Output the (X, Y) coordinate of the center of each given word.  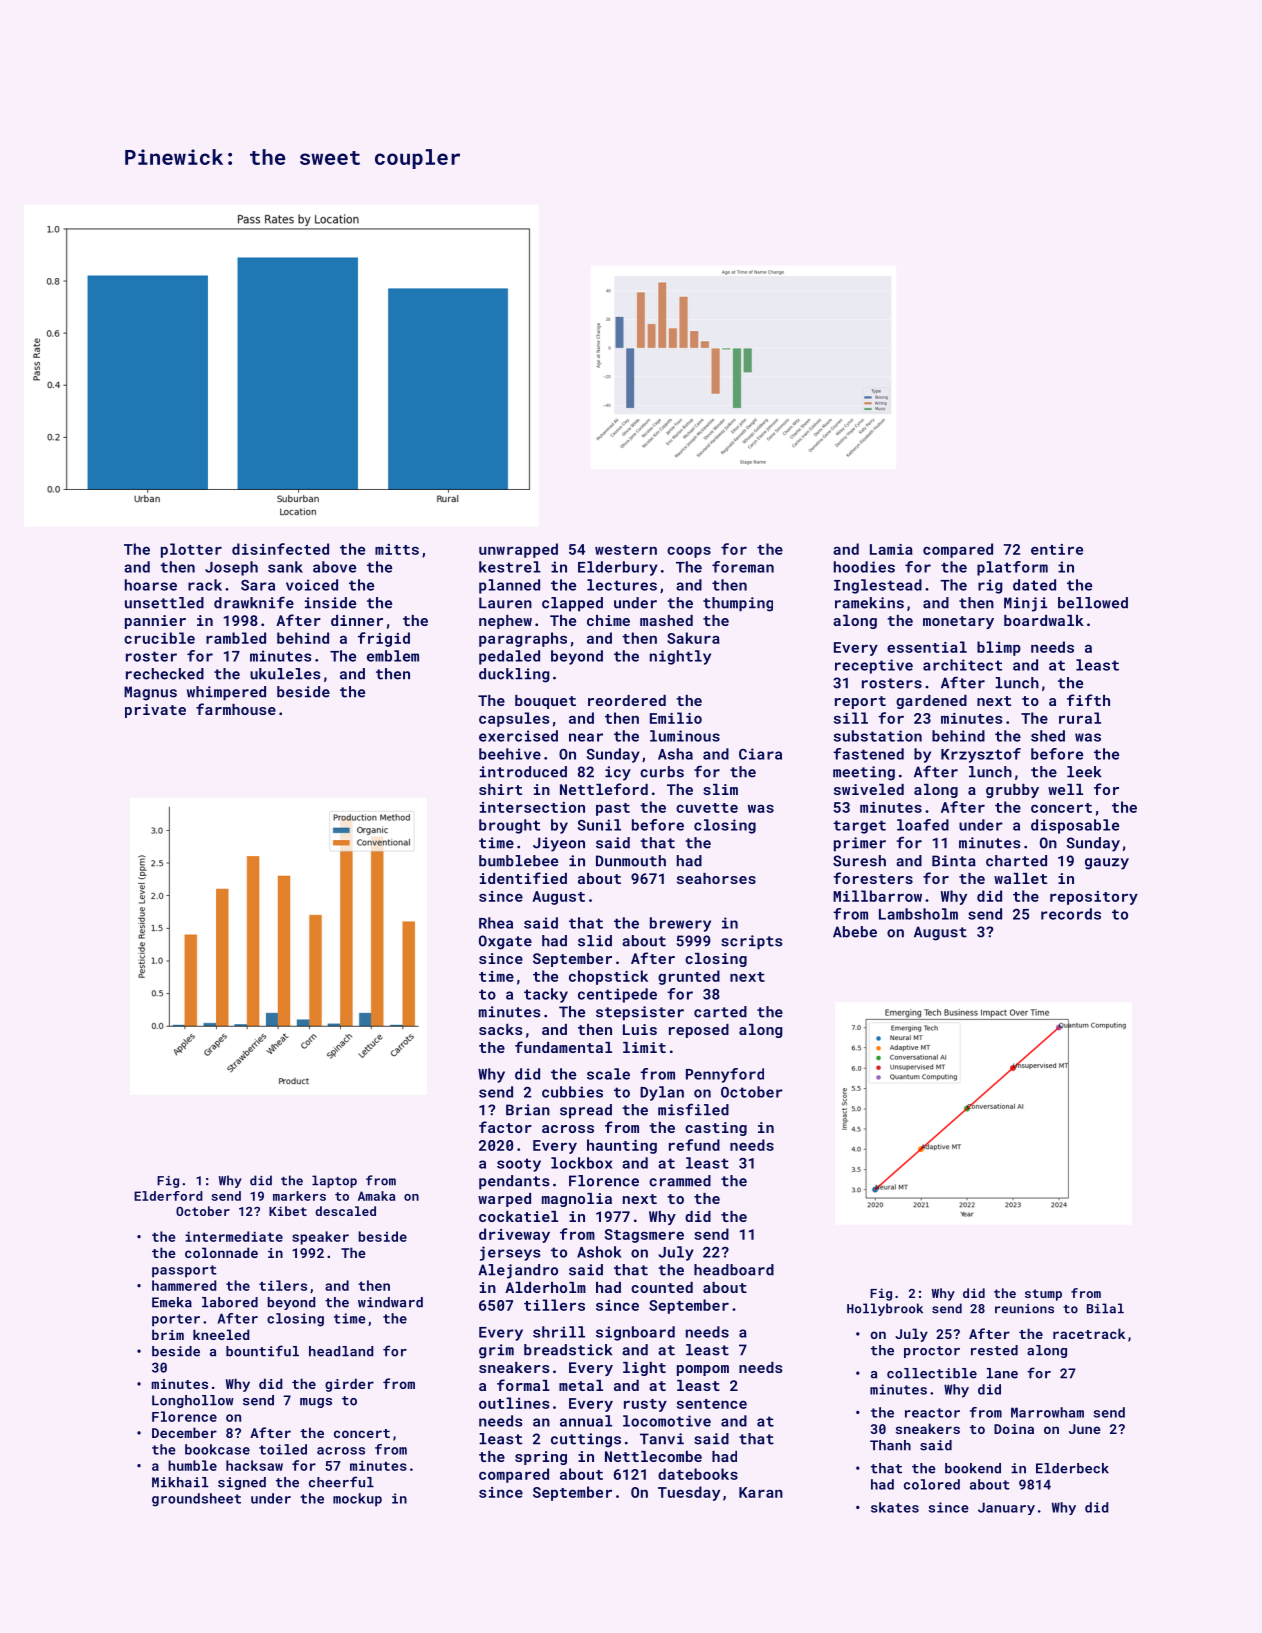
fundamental (563, 1047)
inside (330, 603)
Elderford (168, 1196)
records (1071, 914)
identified (523, 878)
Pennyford (725, 1075)
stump (1043, 1295)
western (626, 550)
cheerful (341, 1482)
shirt (500, 789)
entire (1057, 549)
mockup (357, 1500)
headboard (734, 1270)
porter (176, 1320)
